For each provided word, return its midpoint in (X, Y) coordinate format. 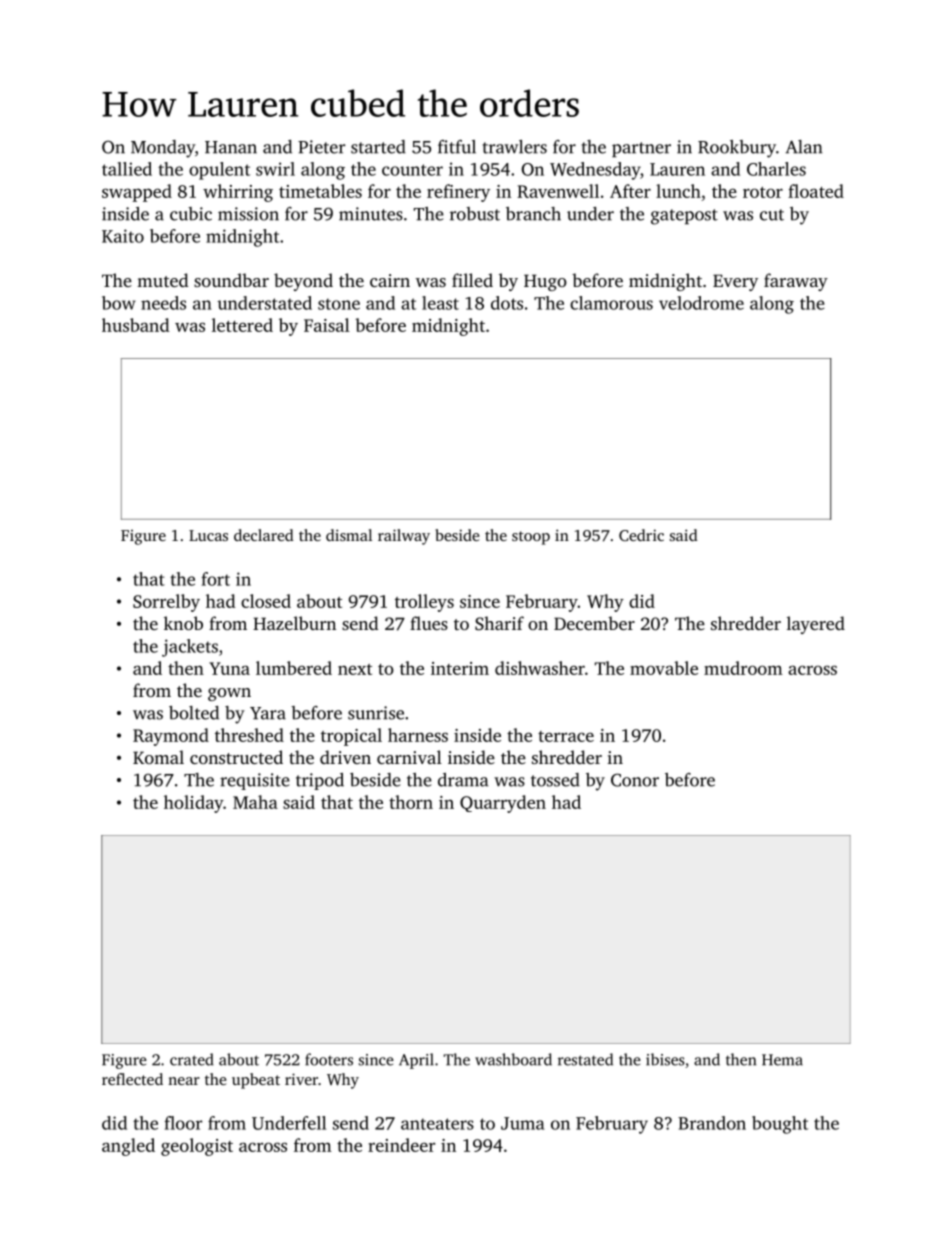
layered (816, 625)
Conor (635, 780)
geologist (197, 1147)
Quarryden (503, 804)
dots (507, 303)
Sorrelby (166, 603)
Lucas (208, 535)
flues (429, 623)
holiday (193, 804)
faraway (796, 282)
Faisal (327, 325)
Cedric (641, 535)
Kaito (123, 236)
